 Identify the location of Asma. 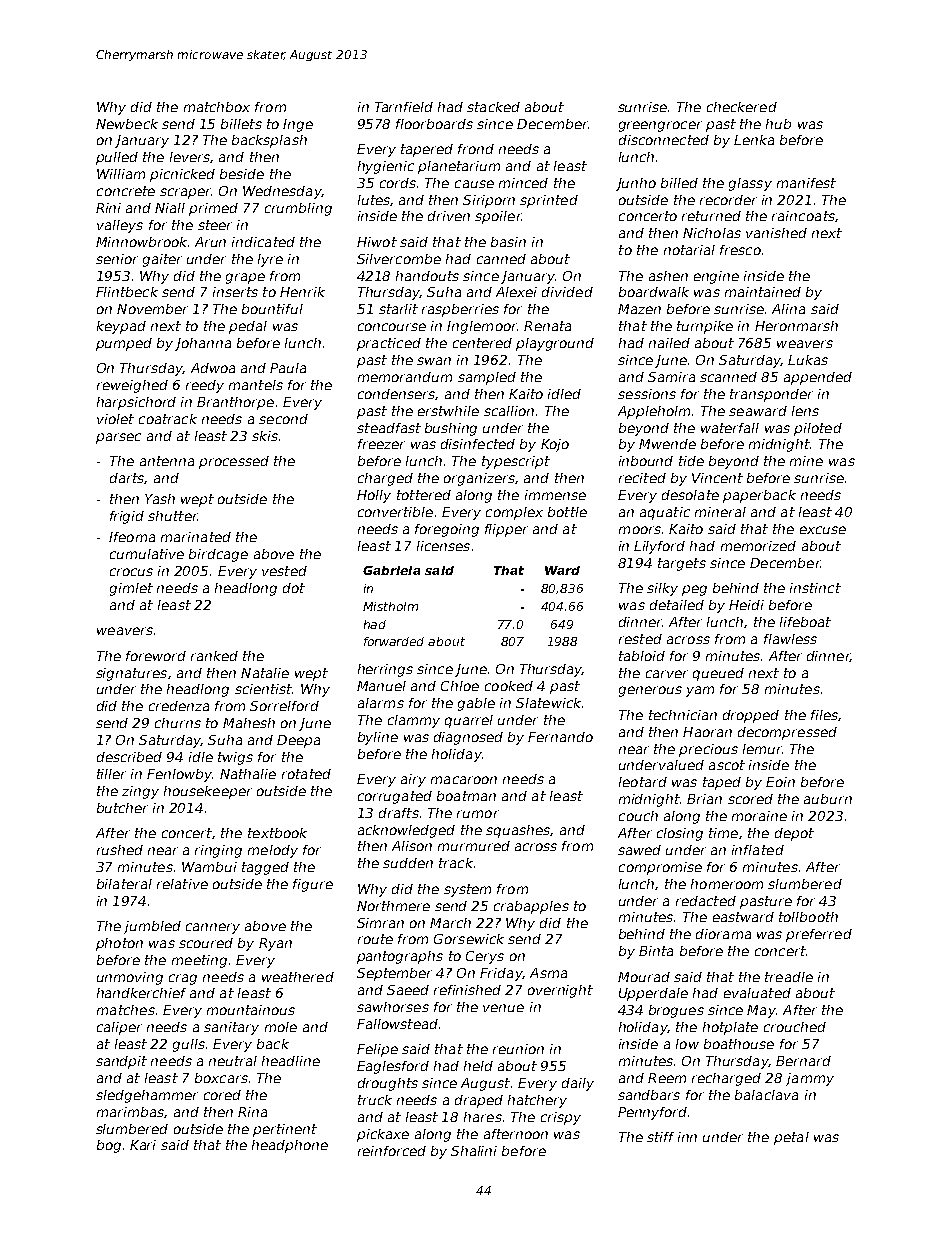
(548, 973).
